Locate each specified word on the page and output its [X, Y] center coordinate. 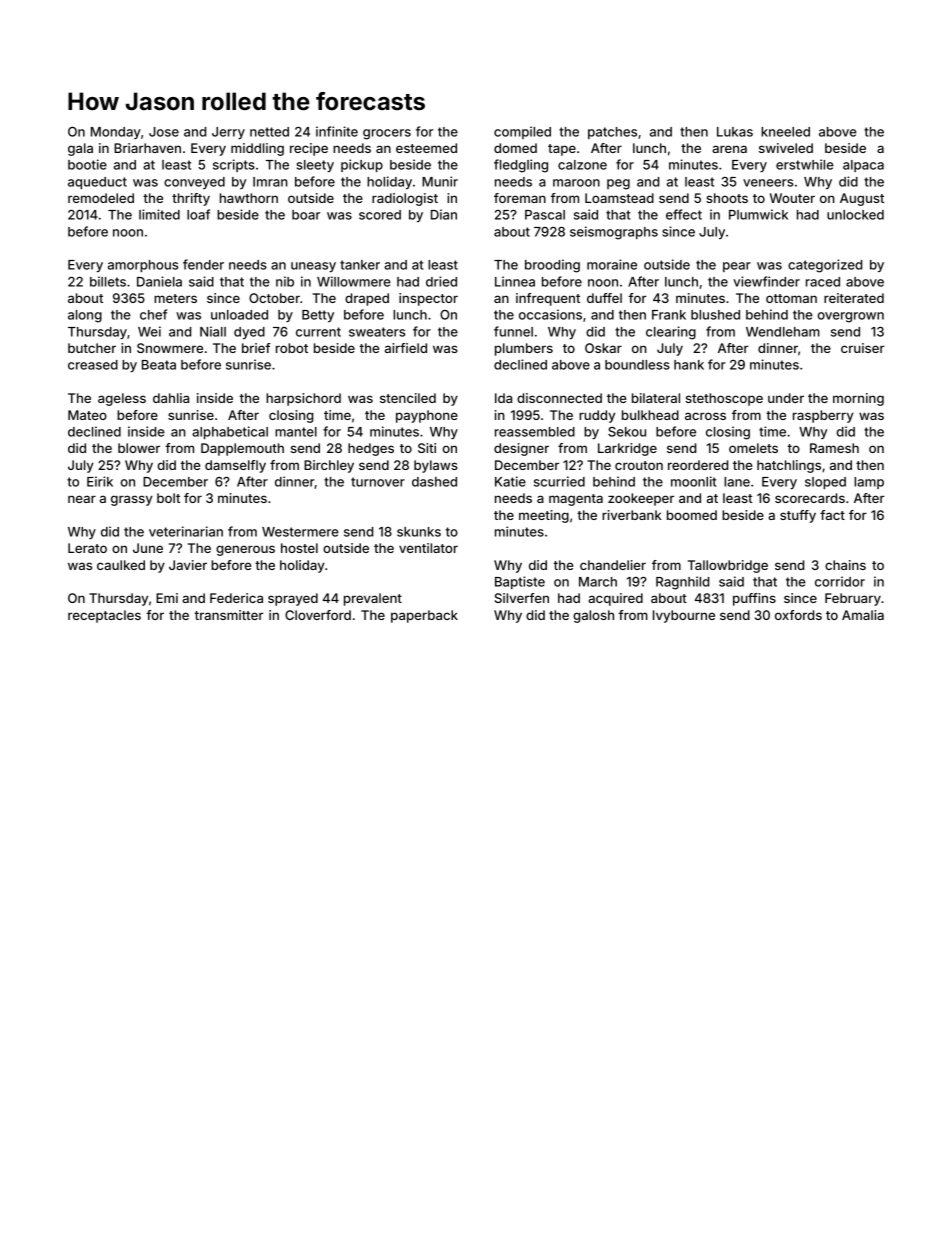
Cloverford [318, 615]
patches [612, 133]
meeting [544, 516]
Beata [159, 365]
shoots [727, 198]
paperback [424, 616]
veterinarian [186, 531]
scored [380, 215]
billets [108, 281]
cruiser [862, 348]
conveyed [194, 183]
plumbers [524, 349]
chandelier [613, 565]
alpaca [863, 166]
